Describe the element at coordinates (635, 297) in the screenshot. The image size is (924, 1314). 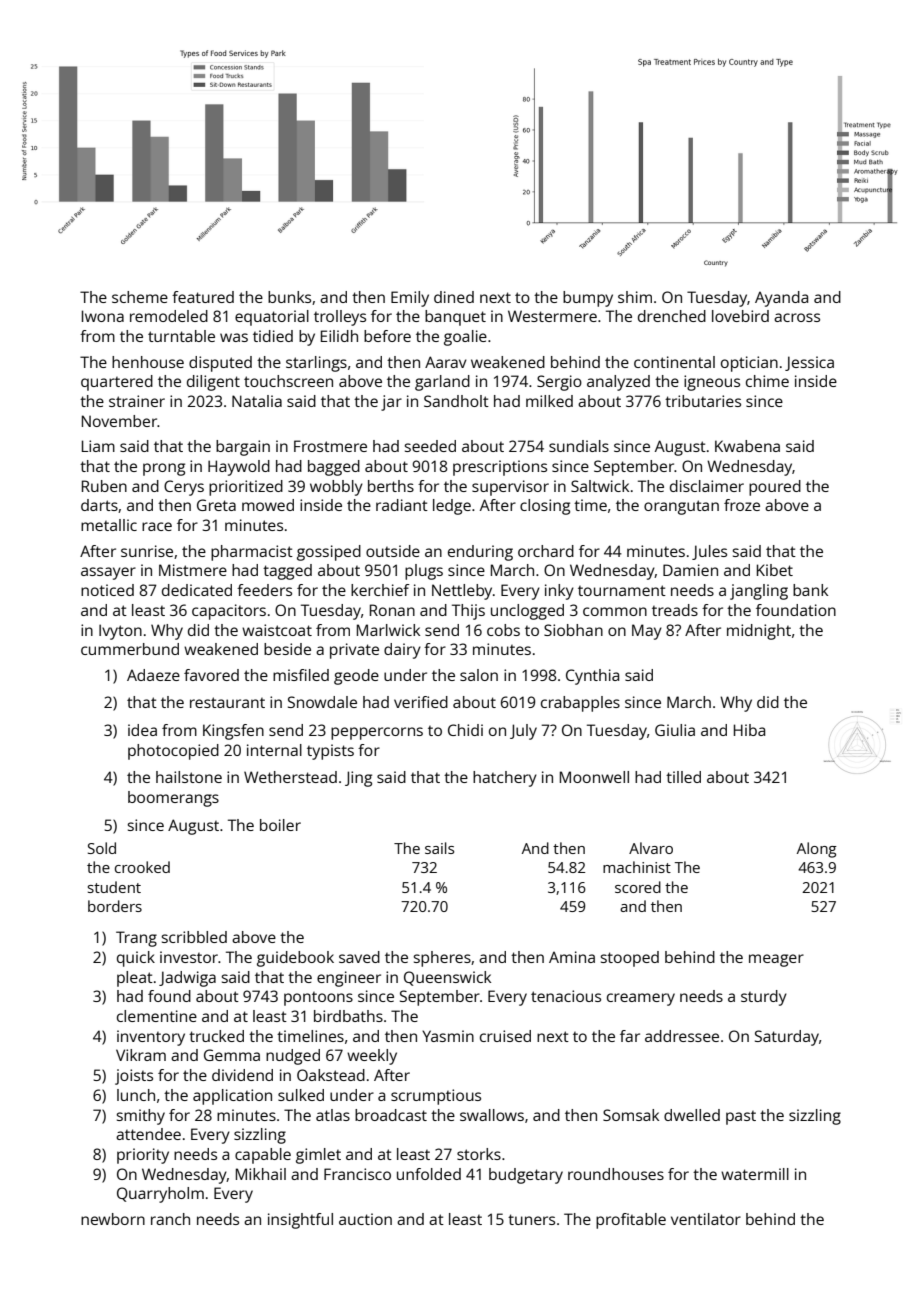
I see `shim` at that location.
